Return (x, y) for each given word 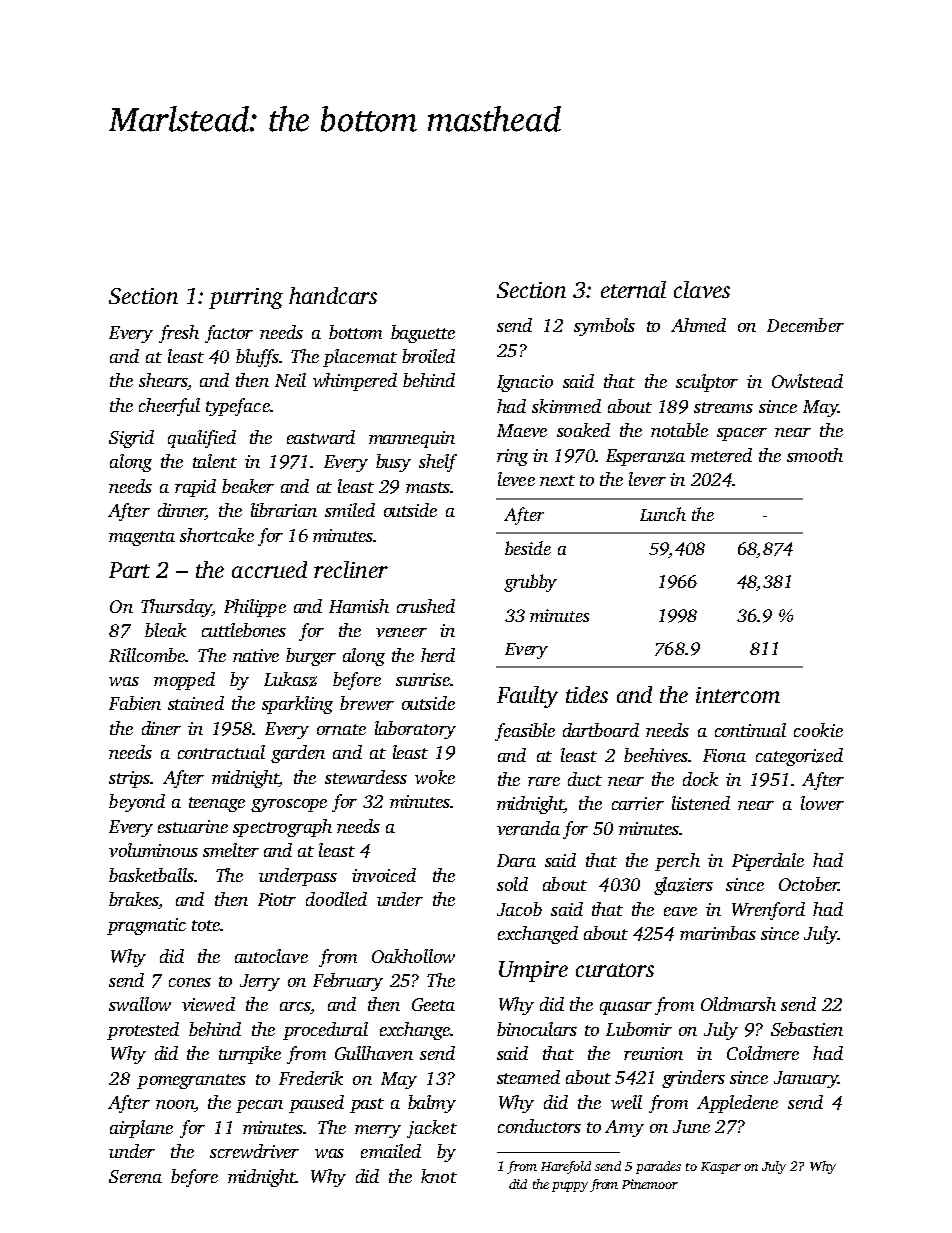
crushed (426, 606)
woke (435, 777)
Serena (135, 1176)
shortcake (217, 535)
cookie (818, 730)
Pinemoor (650, 1184)
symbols (604, 327)
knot (439, 1176)
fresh (179, 334)
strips (129, 779)
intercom (738, 695)
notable (679, 430)
